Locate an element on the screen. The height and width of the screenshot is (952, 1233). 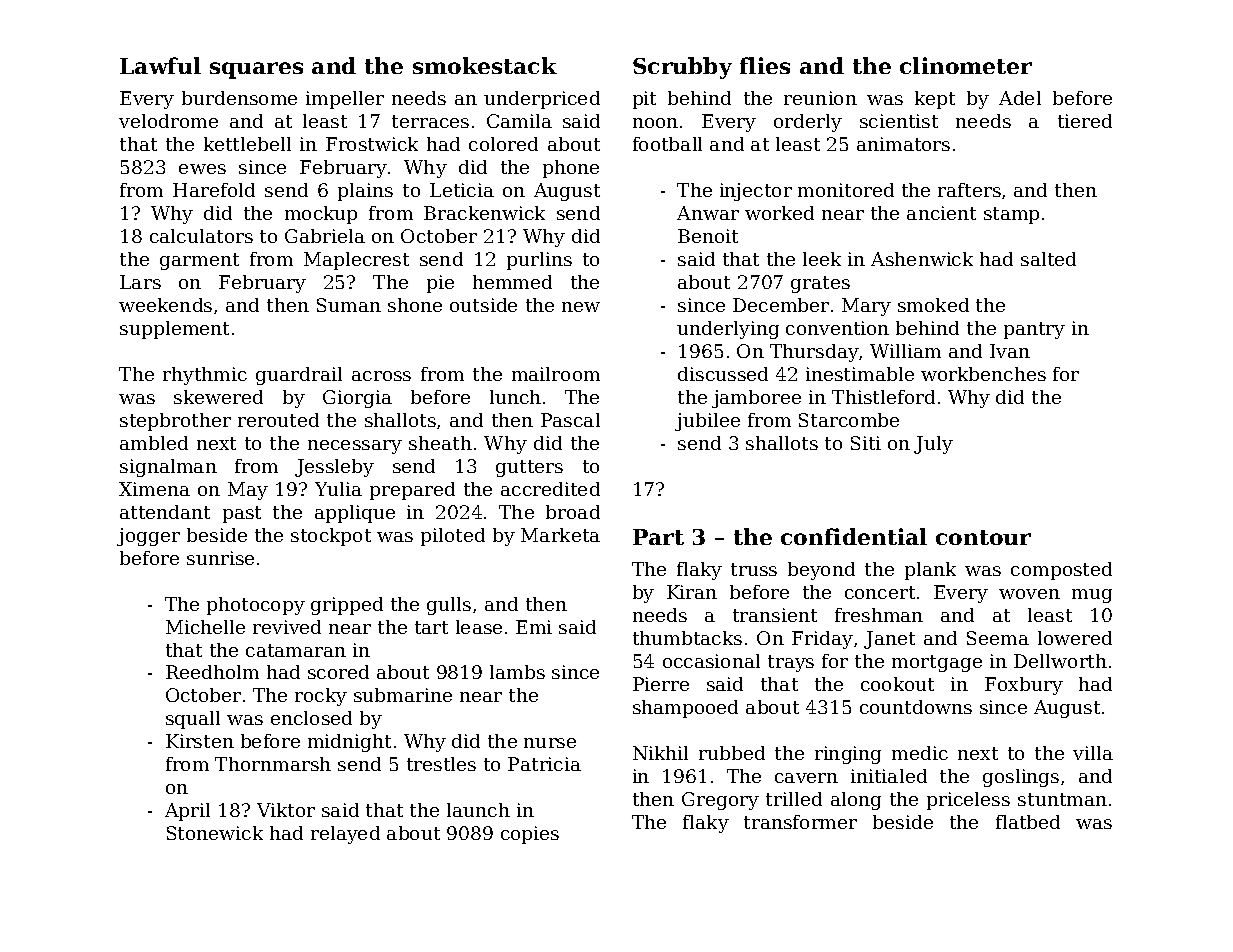
calculators is located at coordinates (201, 236).
